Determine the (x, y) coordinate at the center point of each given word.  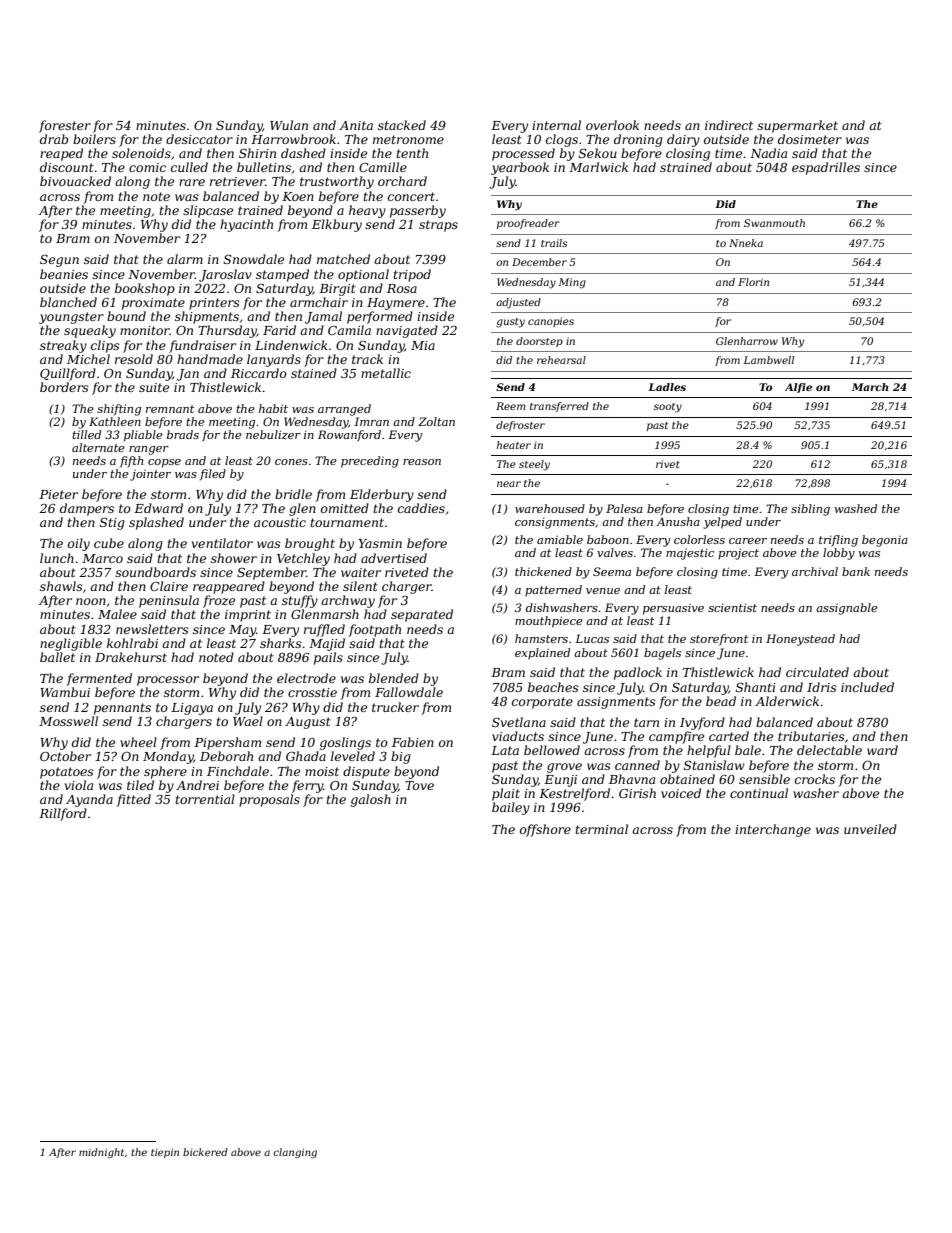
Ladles (667, 387)
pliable (143, 436)
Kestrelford (574, 794)
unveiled (870, 829)
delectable (829, 750)
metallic (386, 373)
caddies (421, 508)
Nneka (746, 243)
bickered (205, 1152)
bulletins (264, 167)
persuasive (673, 609)
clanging (295, 1153)
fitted (133, 800)
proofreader (528, 224)
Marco (102, 558)
